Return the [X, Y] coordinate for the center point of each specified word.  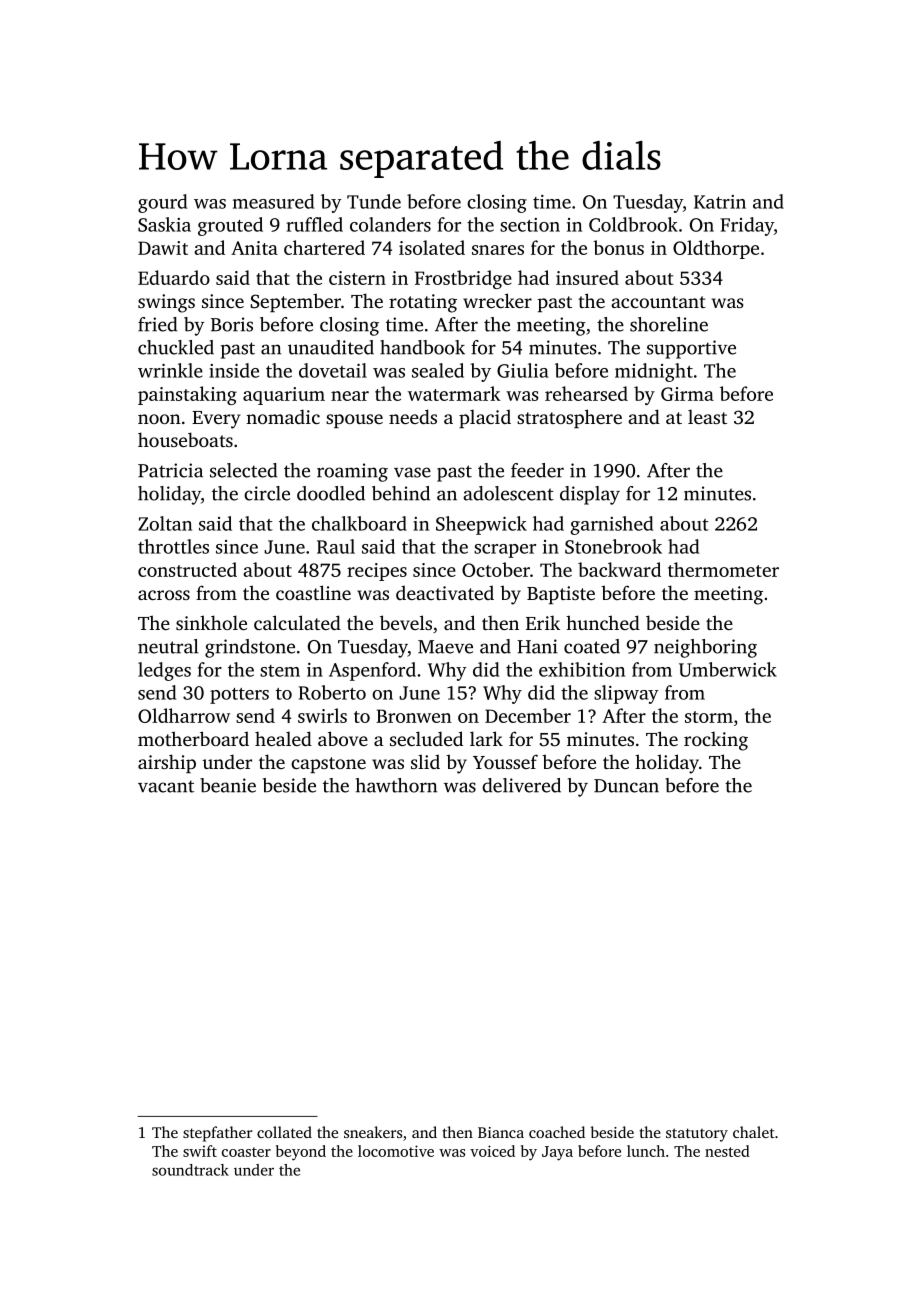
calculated [297, 622]
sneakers [373, 1132]
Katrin [720, 202]
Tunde [374, 201]
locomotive [396, 1151]
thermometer [723, 569]
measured [273, 201]
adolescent [508, 493]
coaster [246, 1152]
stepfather [218, 1134]
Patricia [170, 470]
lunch [646, 1151]
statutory [697, 1135]
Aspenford [372, 671]
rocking [716, 741]
